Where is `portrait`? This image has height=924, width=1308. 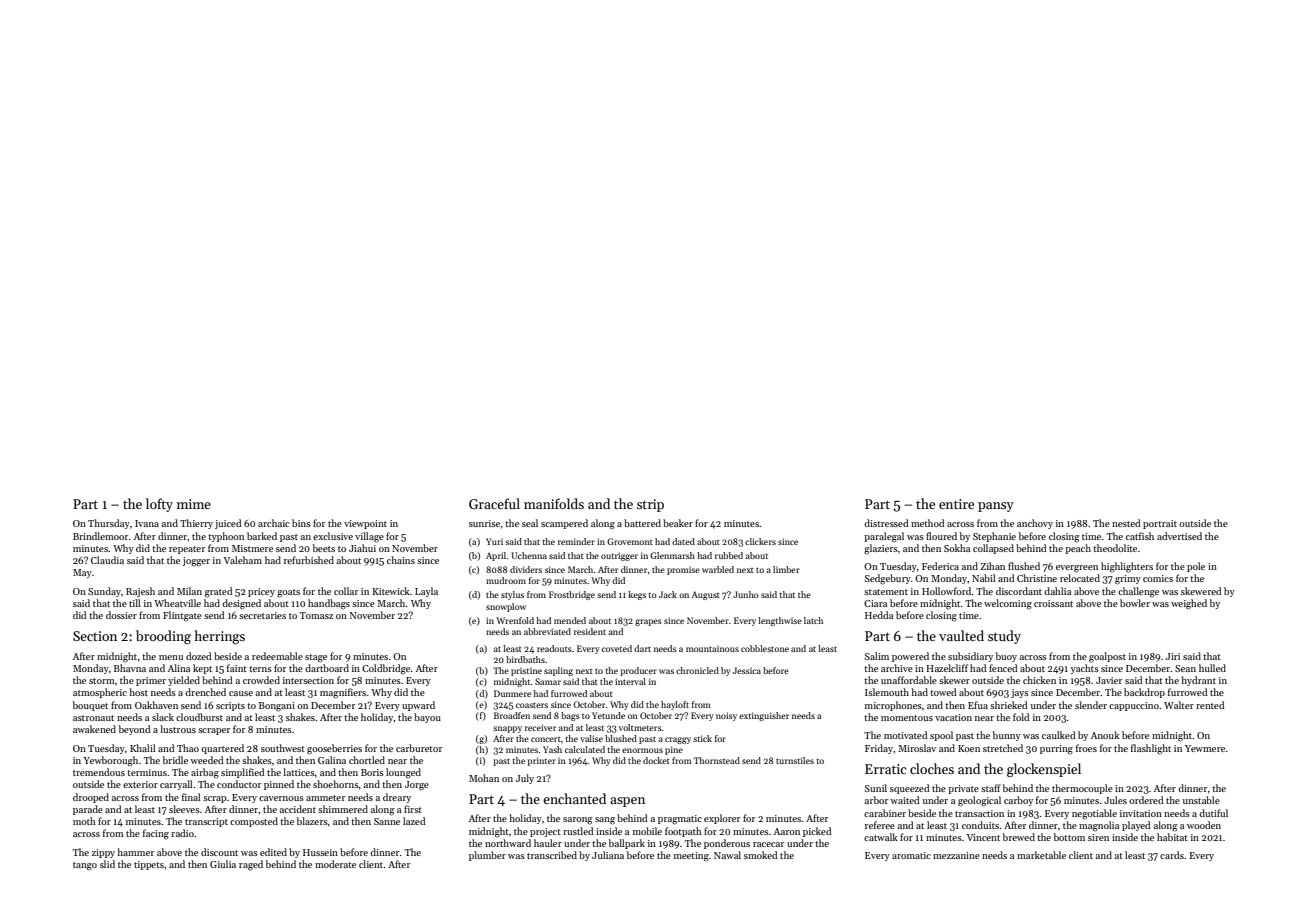
portrait is located at coordinates (1160, 524).
